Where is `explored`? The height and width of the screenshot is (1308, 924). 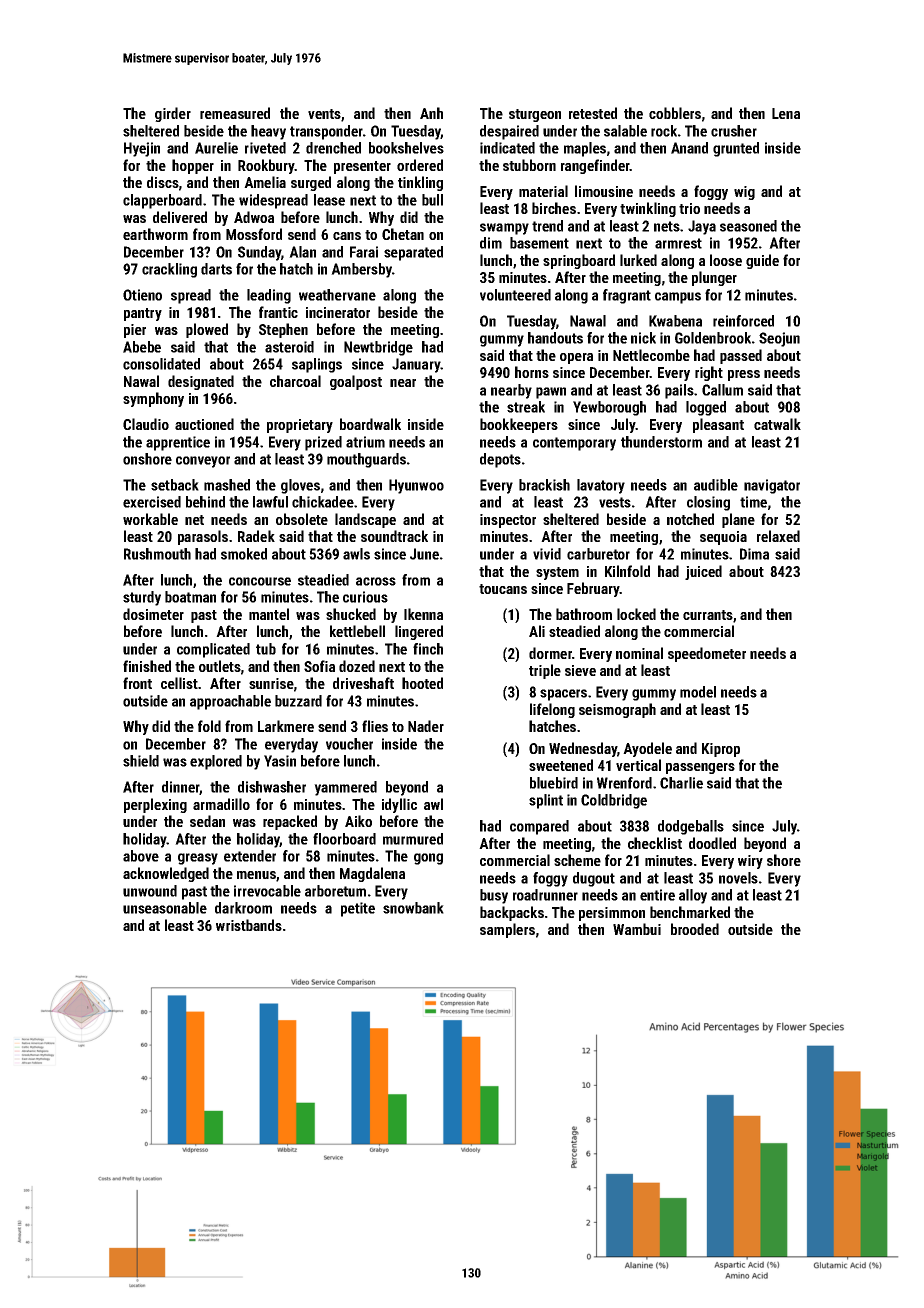
explored is located at coordinates (216, 762).
